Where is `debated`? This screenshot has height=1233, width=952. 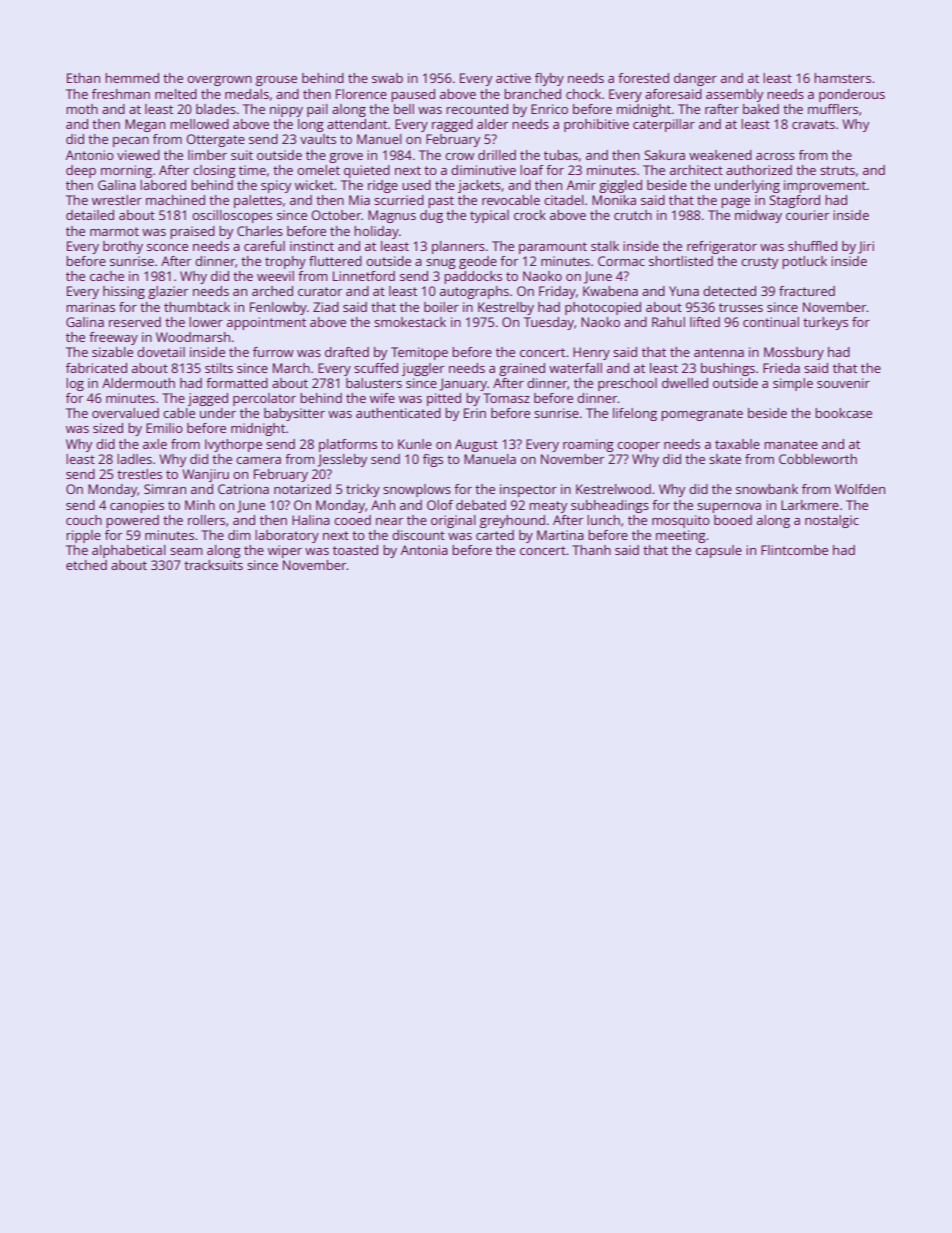
debated is located at coordinates (481, 505).
